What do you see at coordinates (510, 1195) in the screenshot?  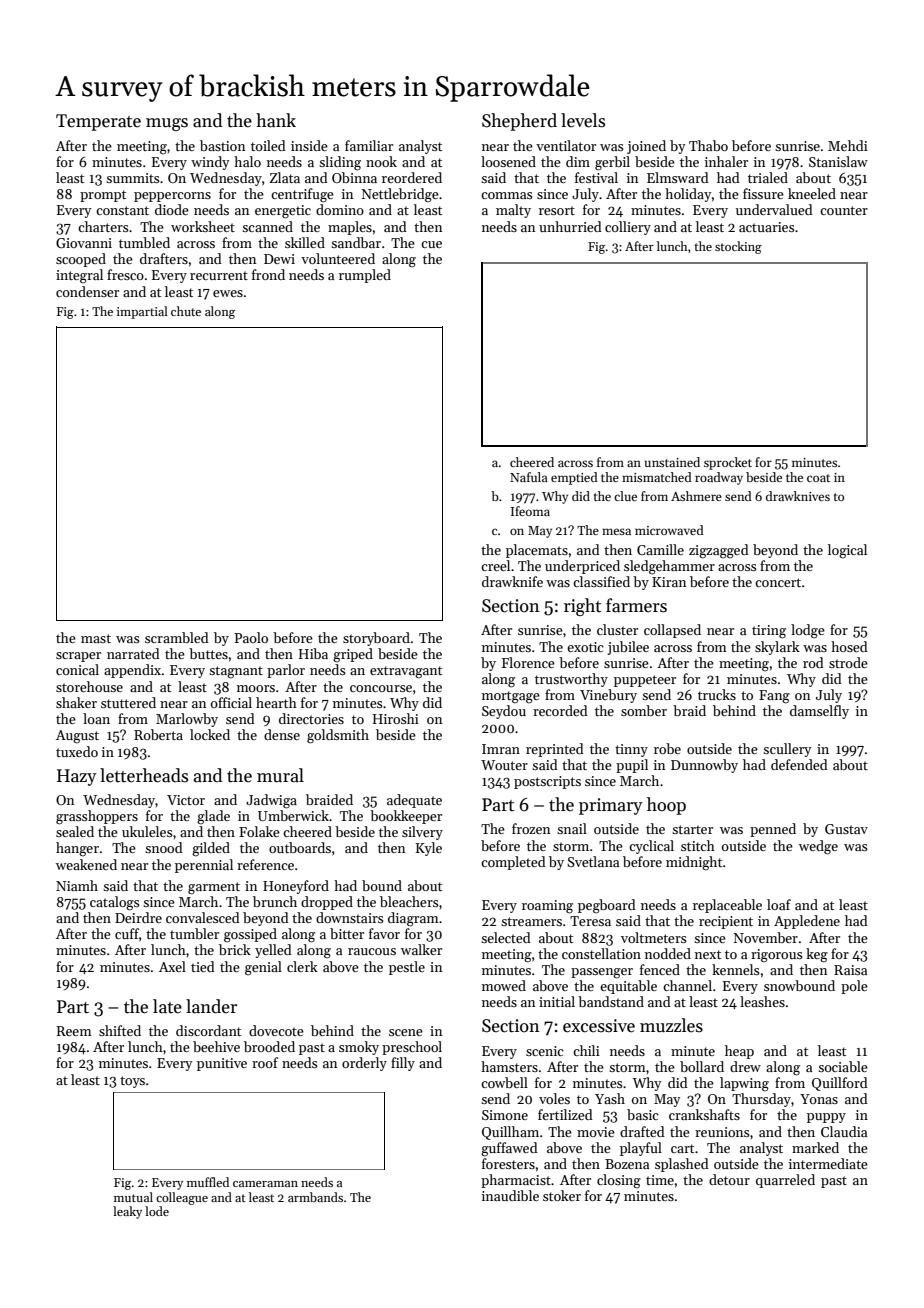 I see `inaudible` at bounding box center [510, 1195].
